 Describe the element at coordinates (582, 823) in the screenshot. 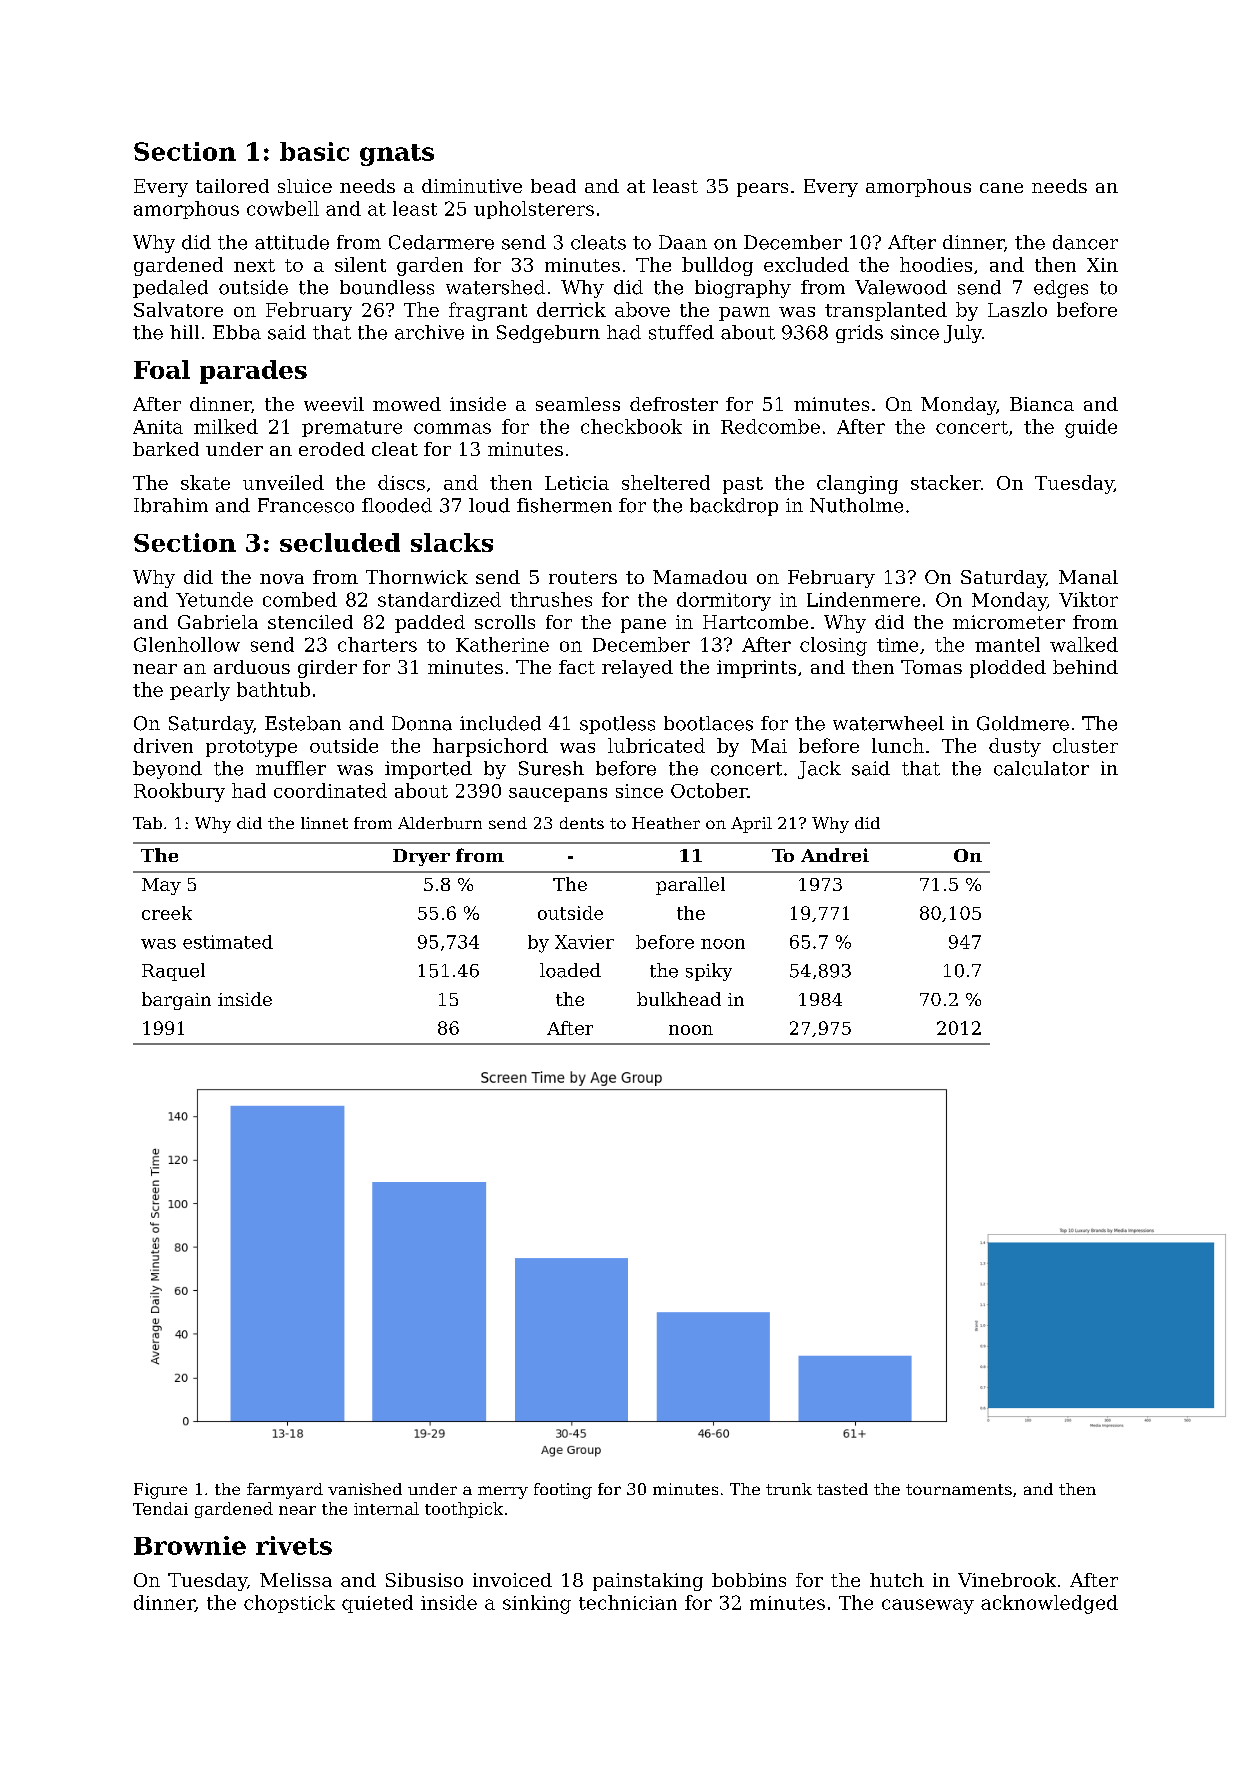

I see `dents` at that location.
